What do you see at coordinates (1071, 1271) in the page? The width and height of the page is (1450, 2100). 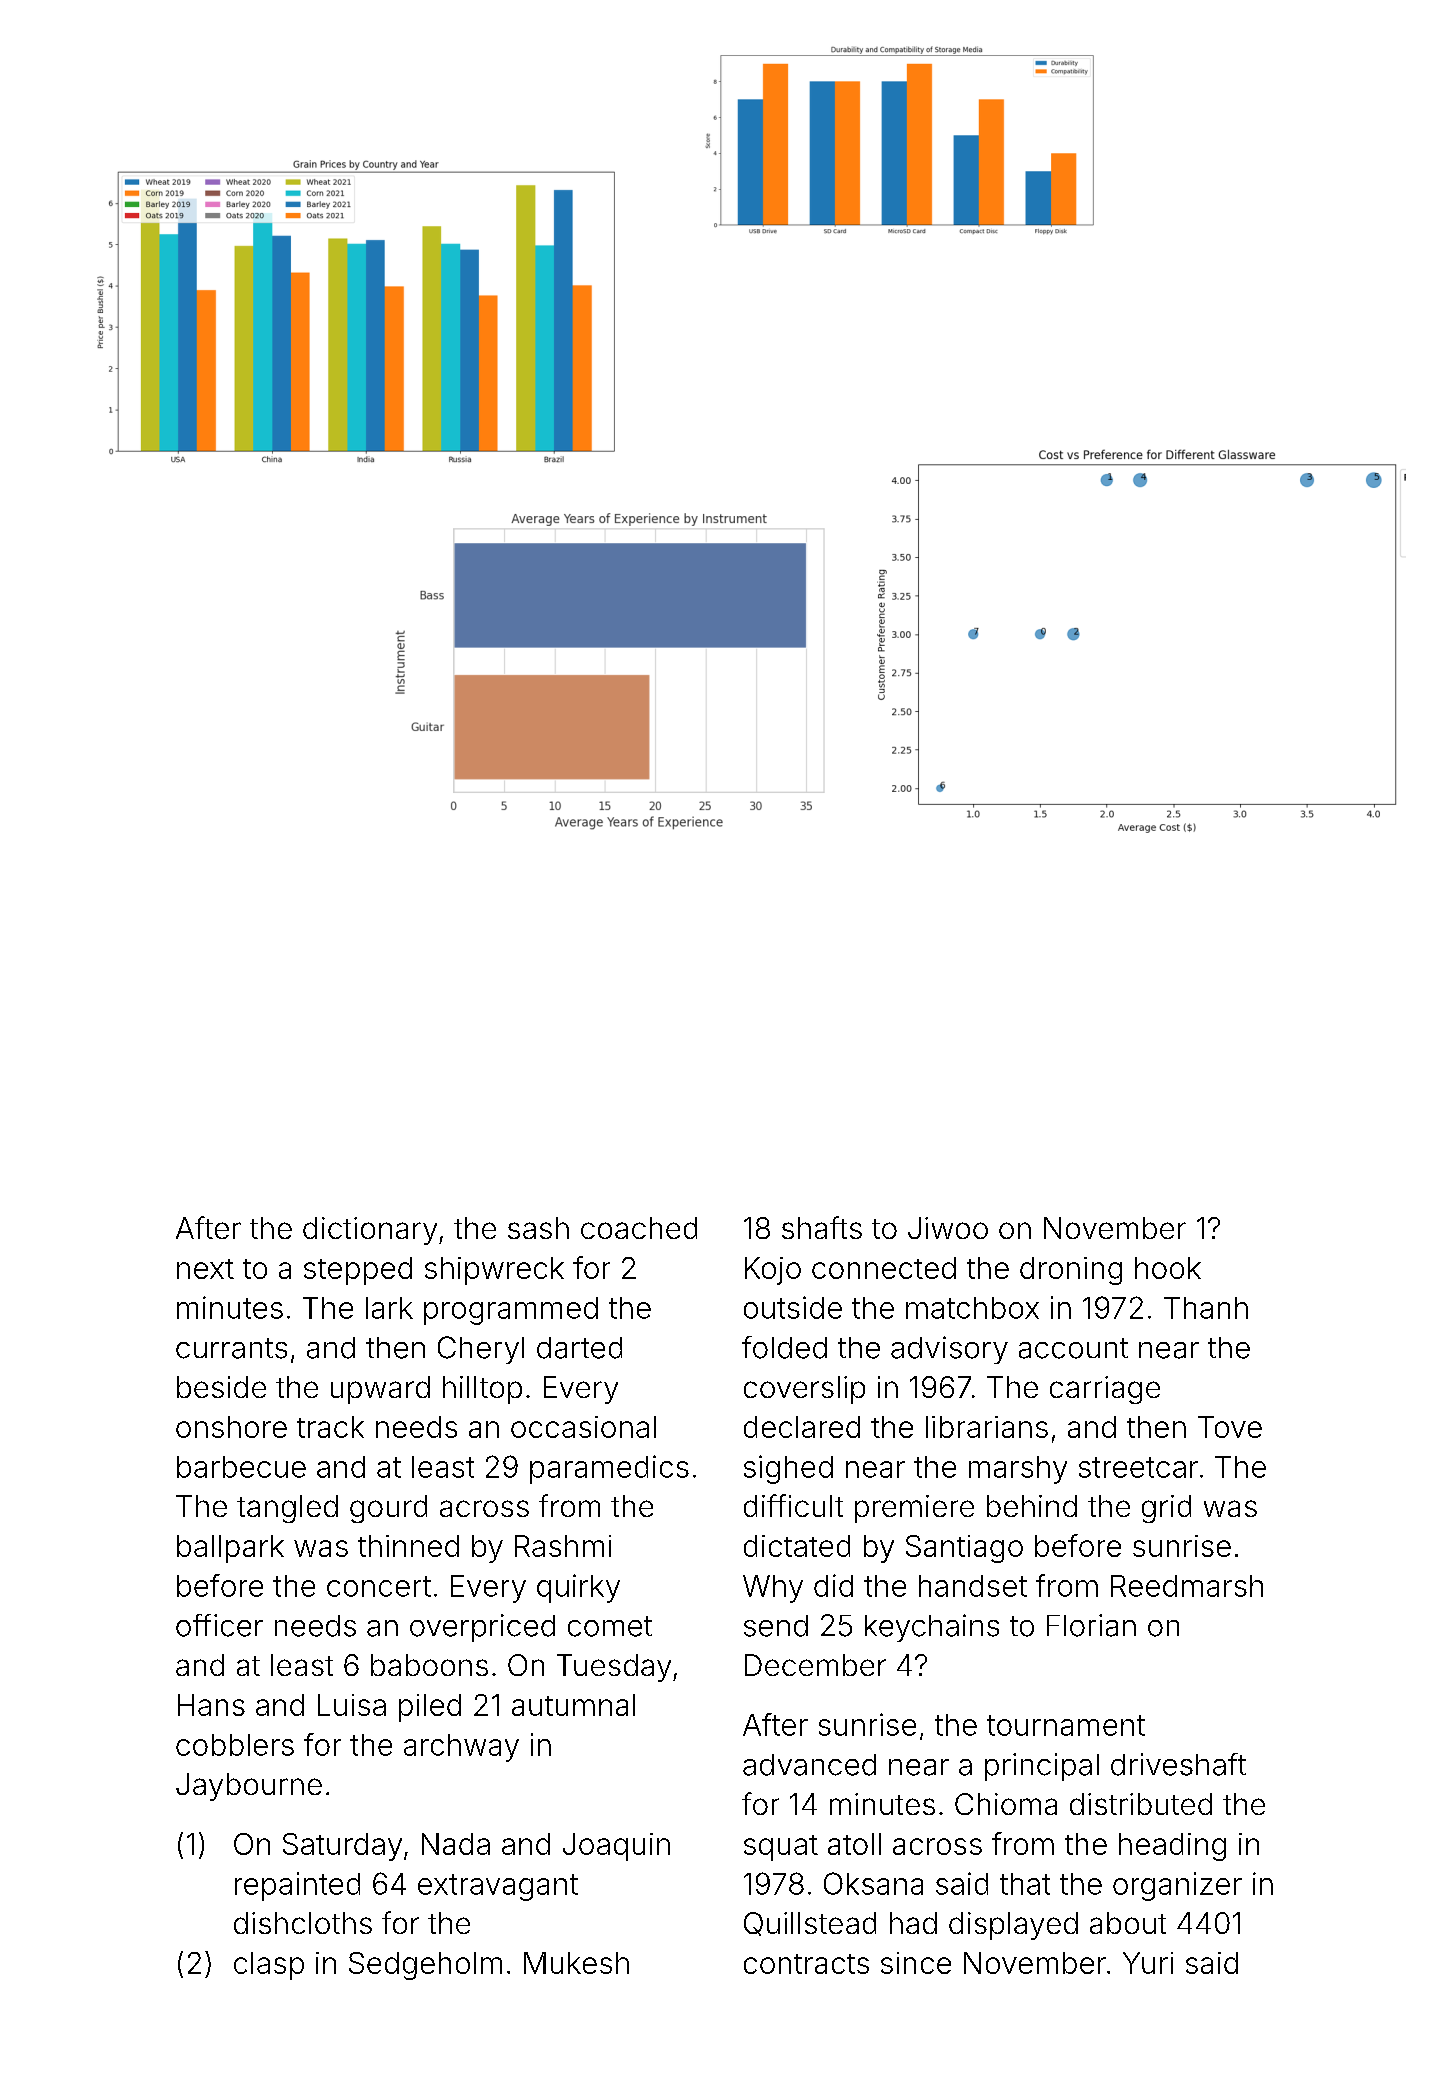 I see `droning` at bounding box center [1071, 1271].
